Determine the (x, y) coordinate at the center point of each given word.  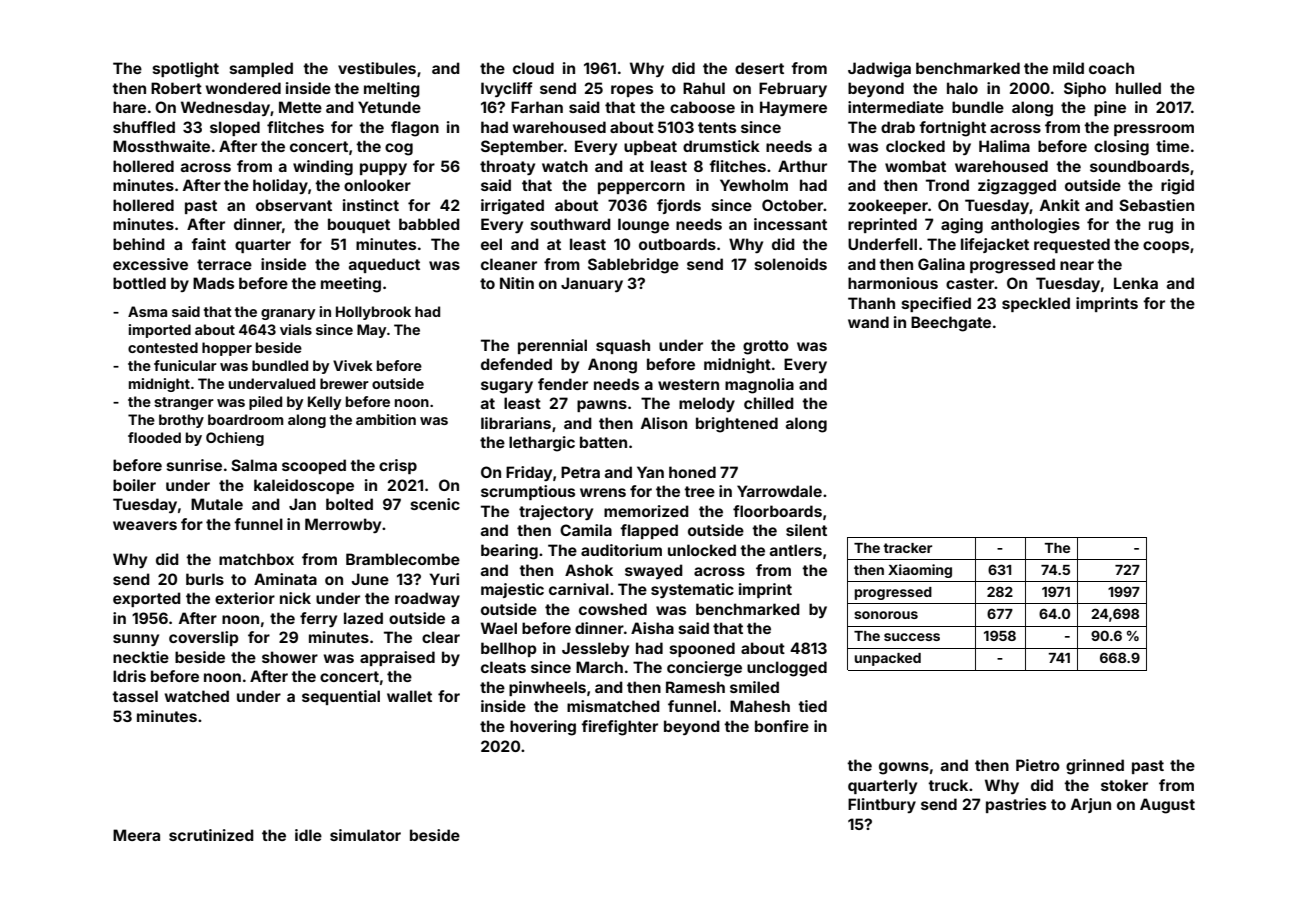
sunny (136, 640)
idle (308, 835)
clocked (915, 146)
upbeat (650, 147)
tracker (907, 548)
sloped (235, 128)
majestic (512, 590)
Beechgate (951, 324)
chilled (769, 403)
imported (160, 331)
